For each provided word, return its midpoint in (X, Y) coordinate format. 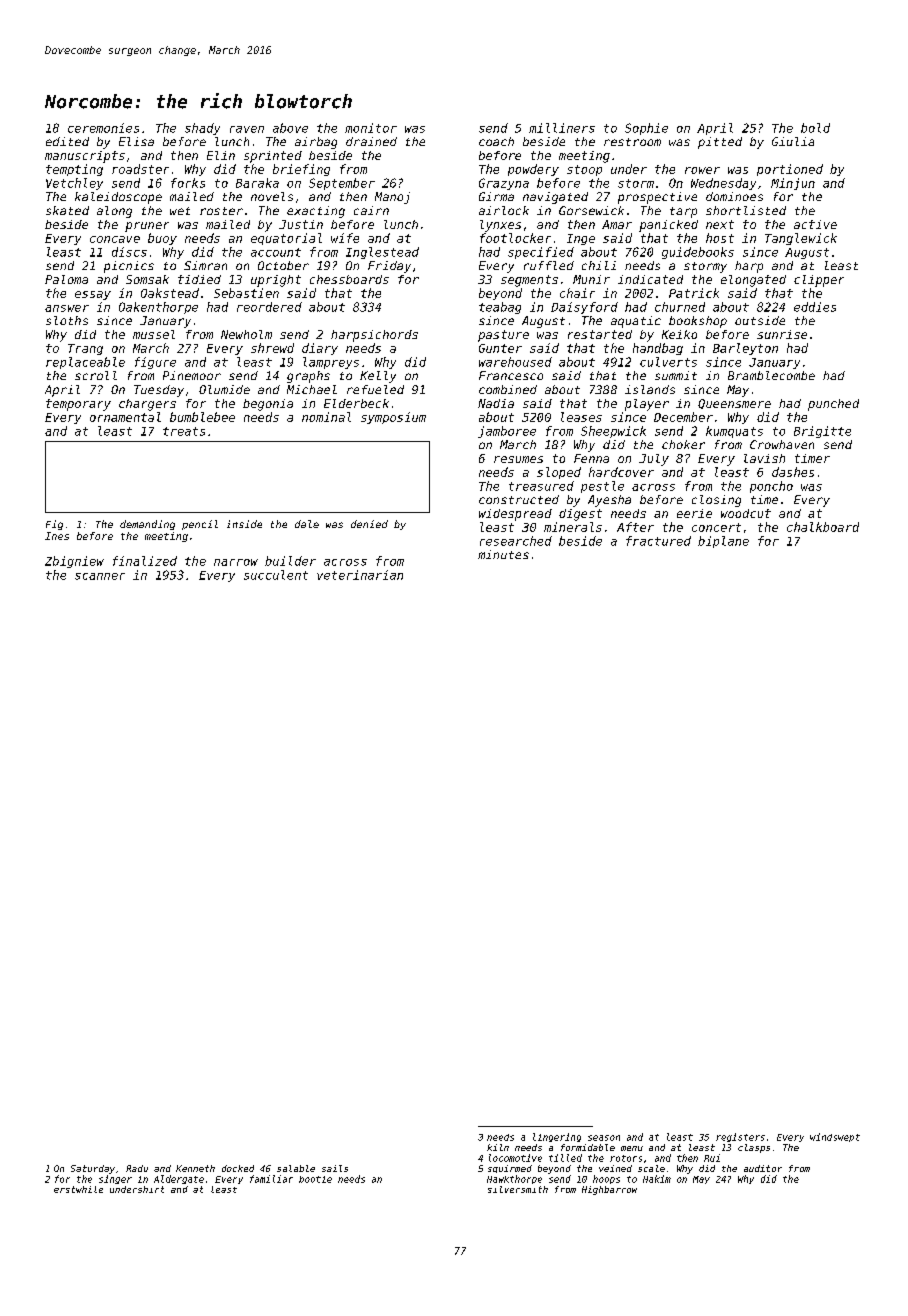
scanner (100, 576)
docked (238, 1168)
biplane (723, 542)
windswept (835, 1137)
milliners (562, 128)
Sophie (646, 129)
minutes (503, 554)
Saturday (93, 1169)
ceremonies (103, 128)
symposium (393, 418)
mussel (154, 334)
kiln (498, 1147)
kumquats (734, 432)
